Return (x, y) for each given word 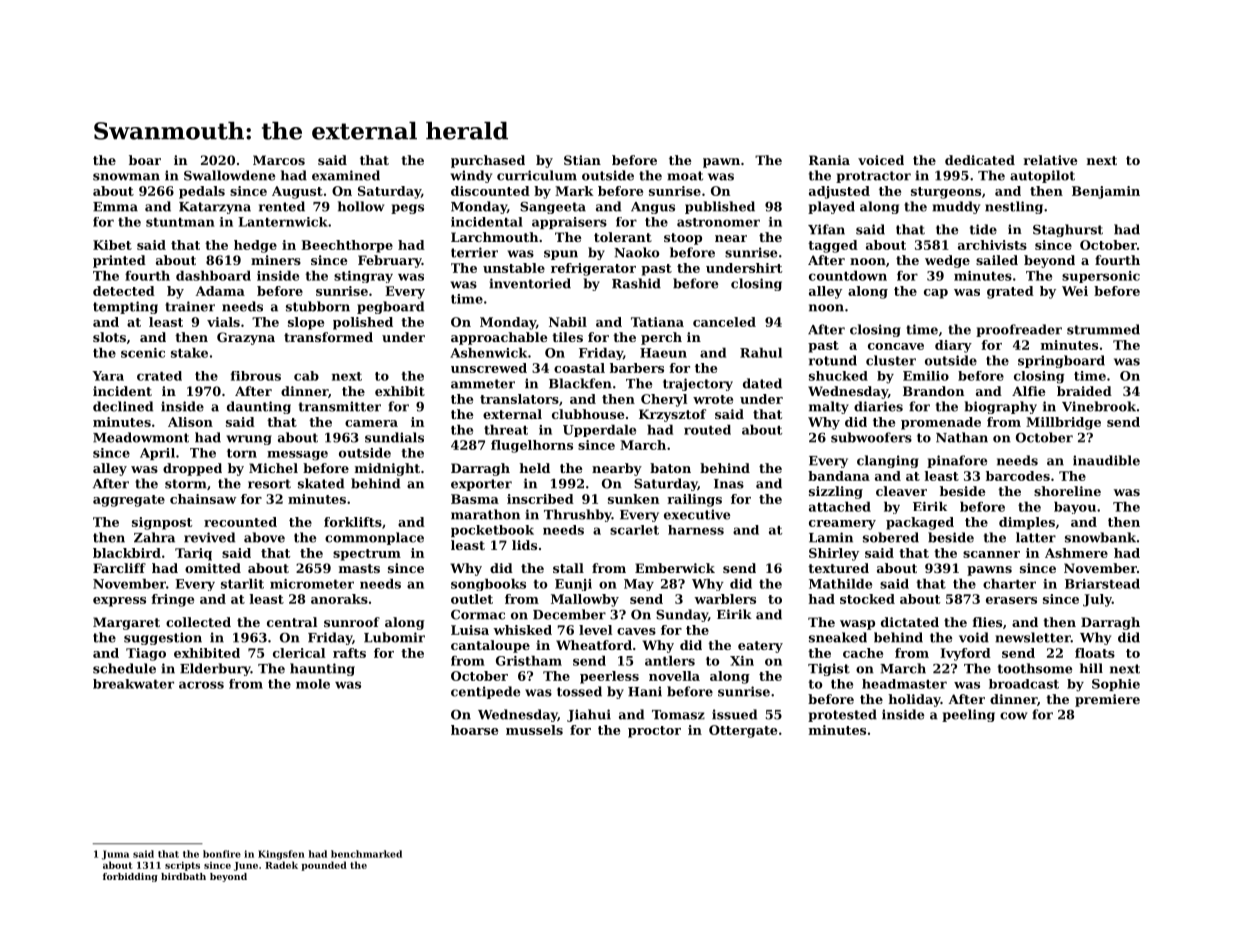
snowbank (1100, 537)
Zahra (154, 537)
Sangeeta (553, 208)
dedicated (980, 160)
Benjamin (1106, 192)
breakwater (133, 684)
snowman (126, 177)
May (639, 585)
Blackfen (580, 383)
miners (276, 260)
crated (159, 376)
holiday (914, 700)
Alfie (1029, 391)
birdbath (183, 876)
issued (734, 714)
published (720, 207)
